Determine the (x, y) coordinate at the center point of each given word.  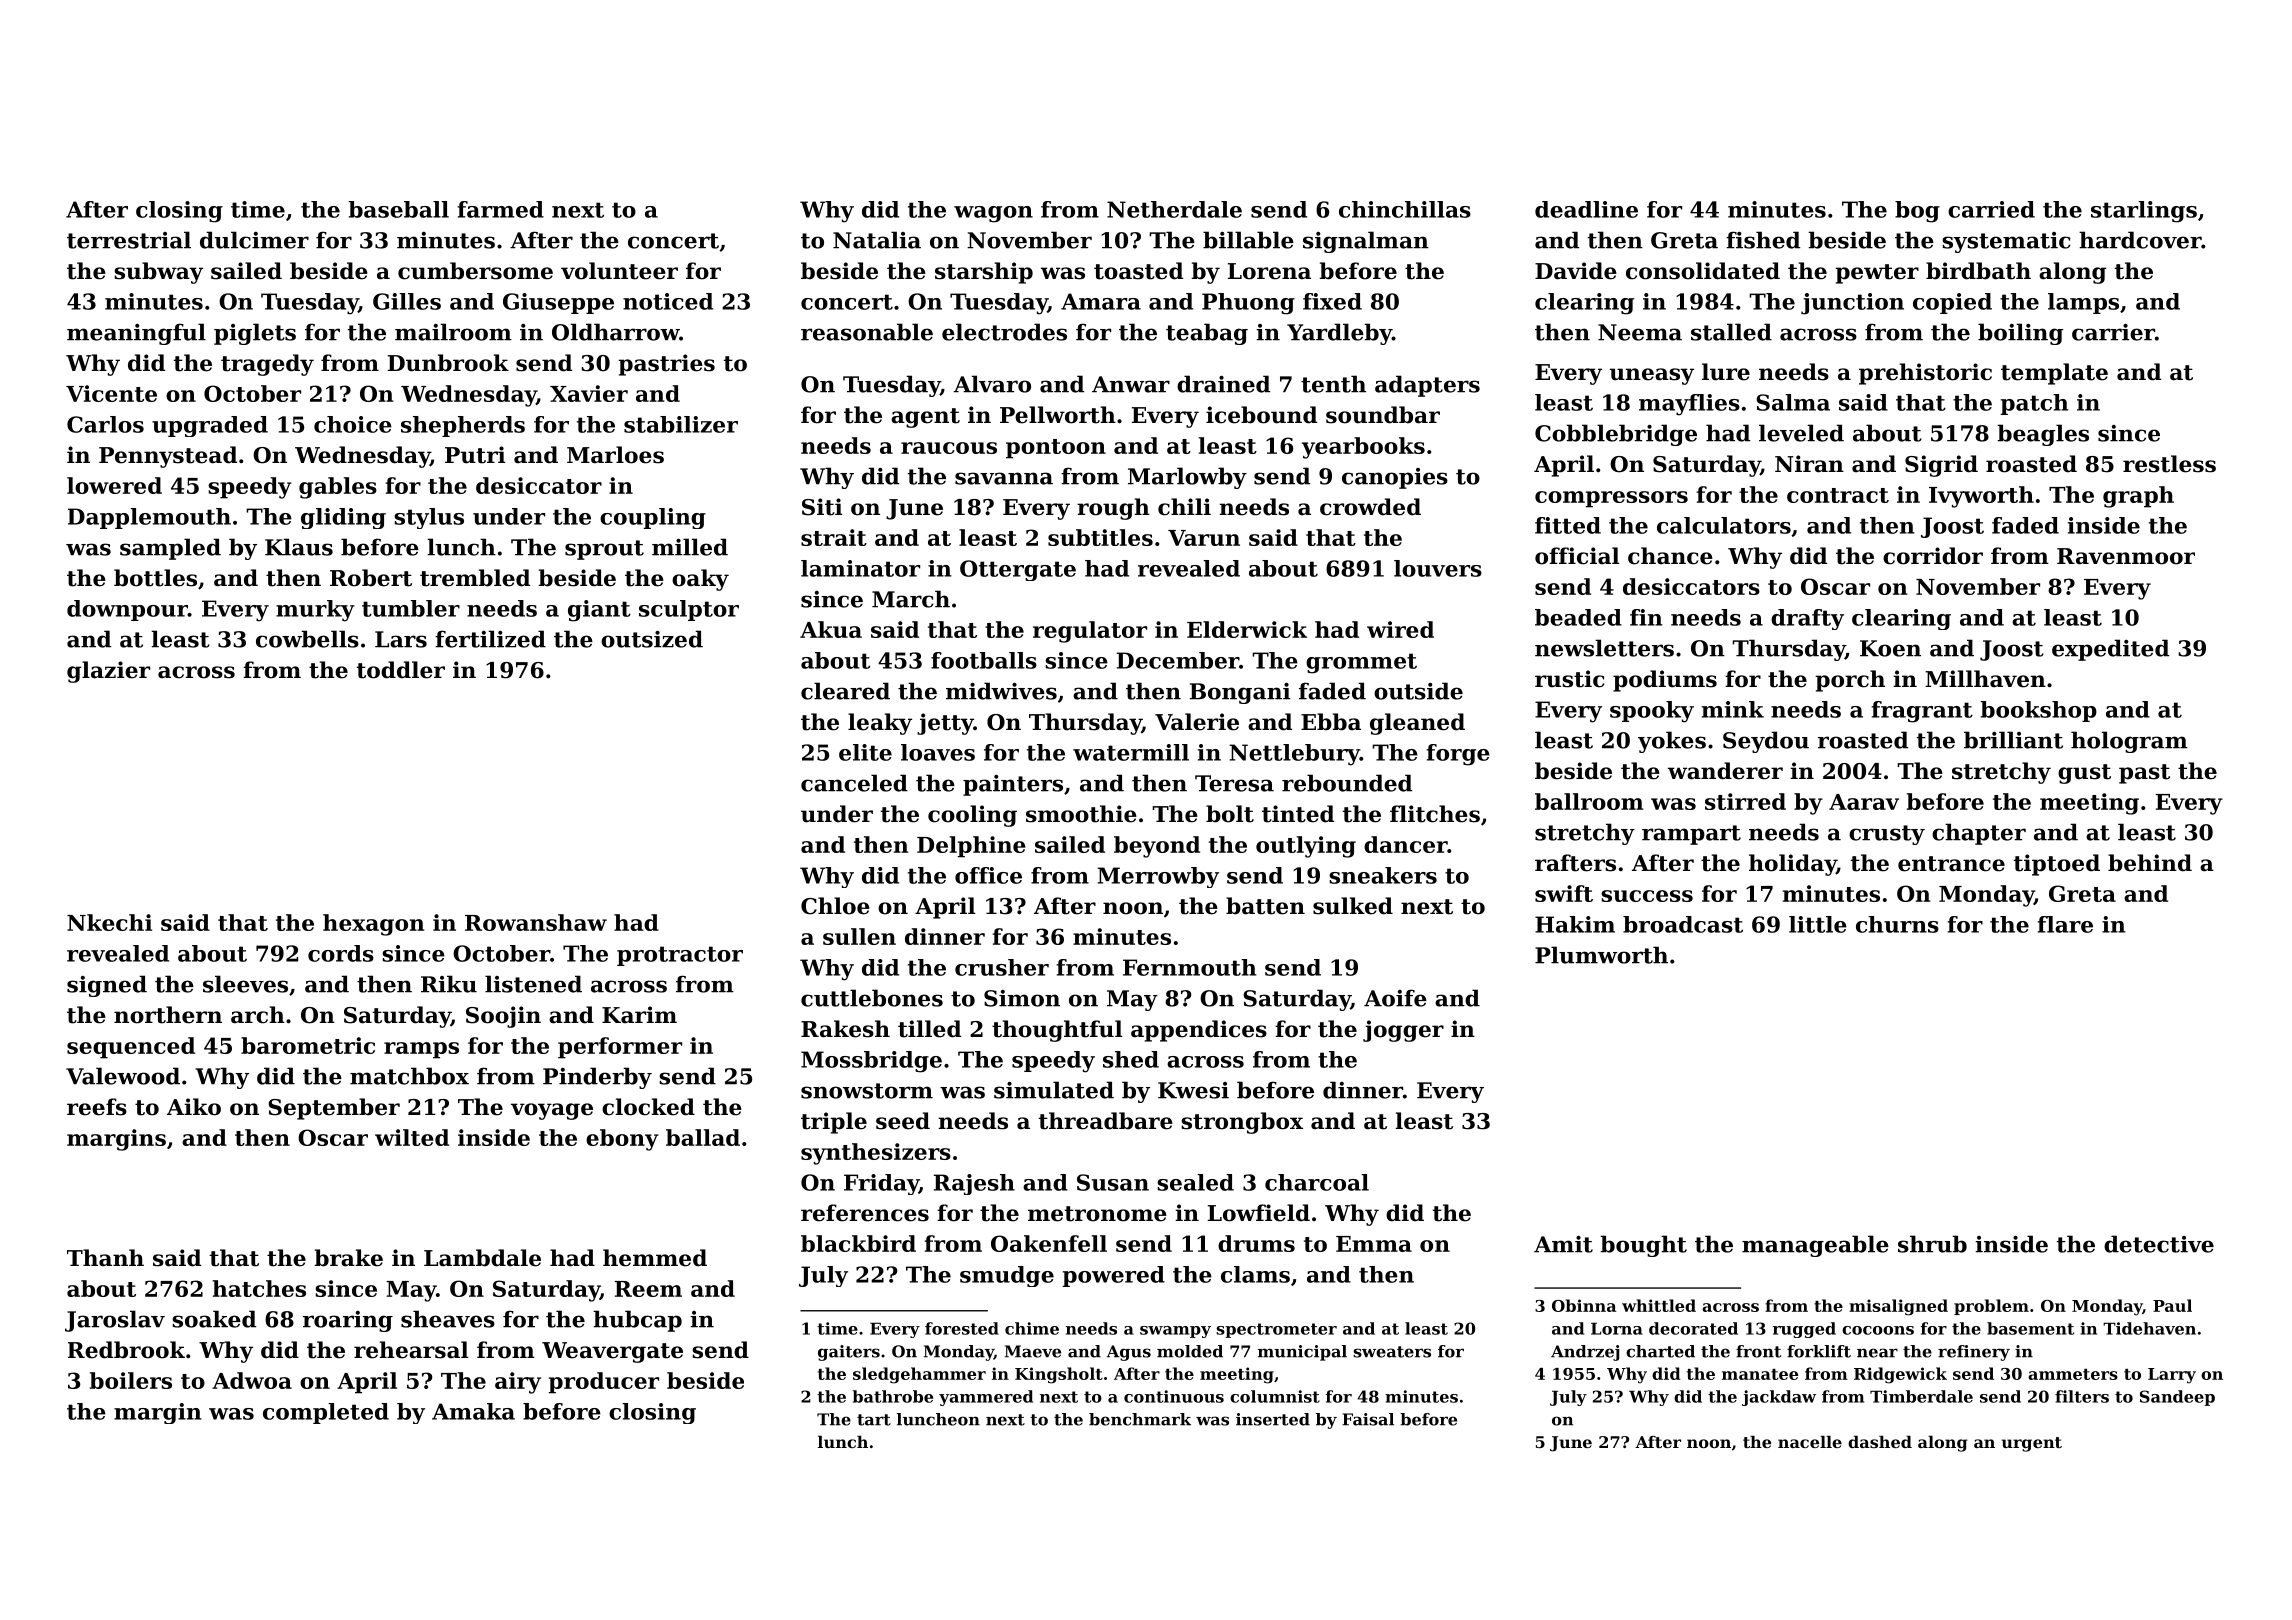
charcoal (1317, 1182)
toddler (401, 670)
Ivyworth (1981, 497)
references (865, 1213)
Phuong (1248, 304)
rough (1113, 509)
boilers (131, 1380)
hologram (2129, 742)
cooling (972, 816)
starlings (2144, 212)
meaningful (136, 334)
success (1647, 896)
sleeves (245, 984)
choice (353, 424)
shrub (1932, 1244)
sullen (859, 936)
